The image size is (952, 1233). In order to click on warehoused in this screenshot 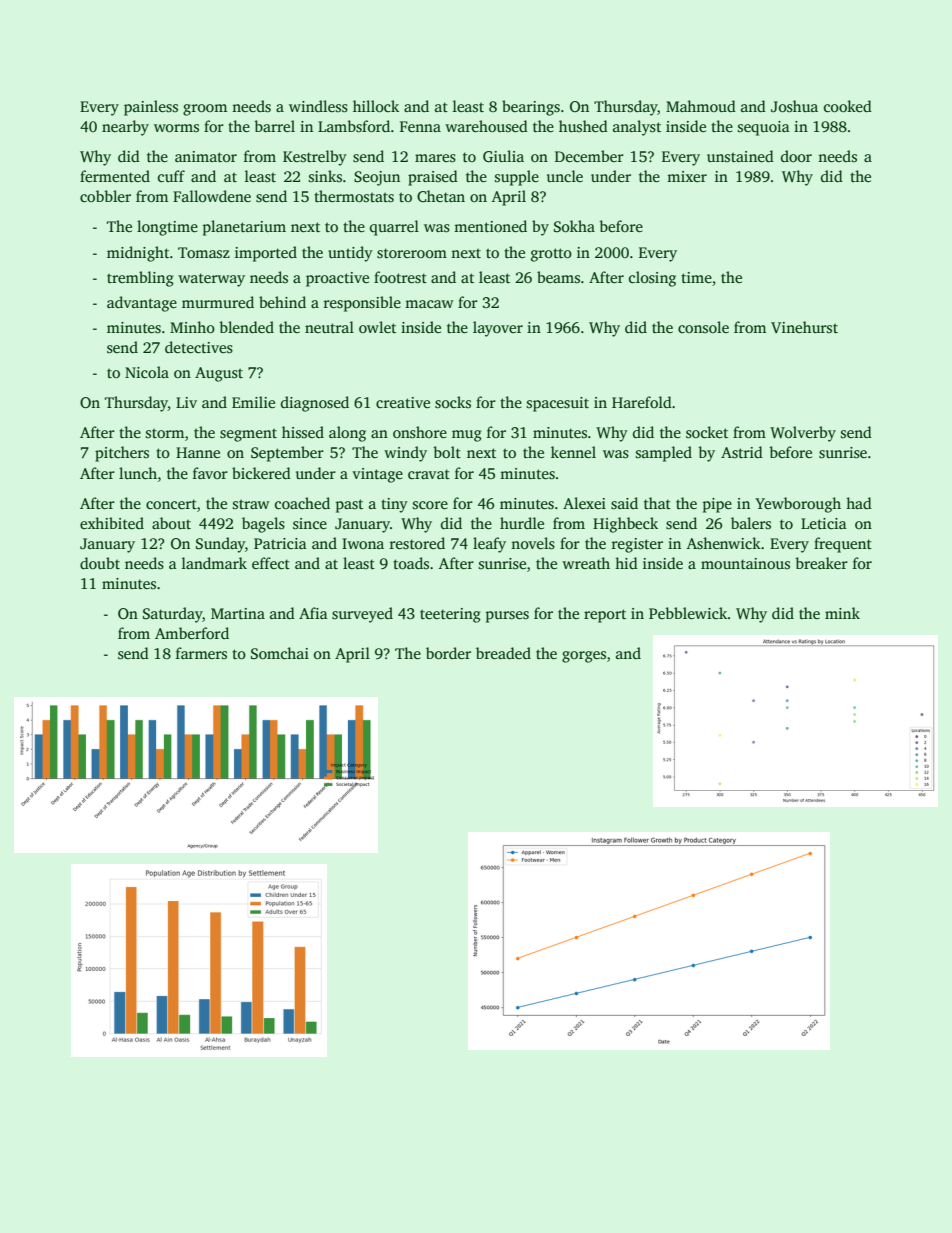, I will do `click(486, 126)`.
